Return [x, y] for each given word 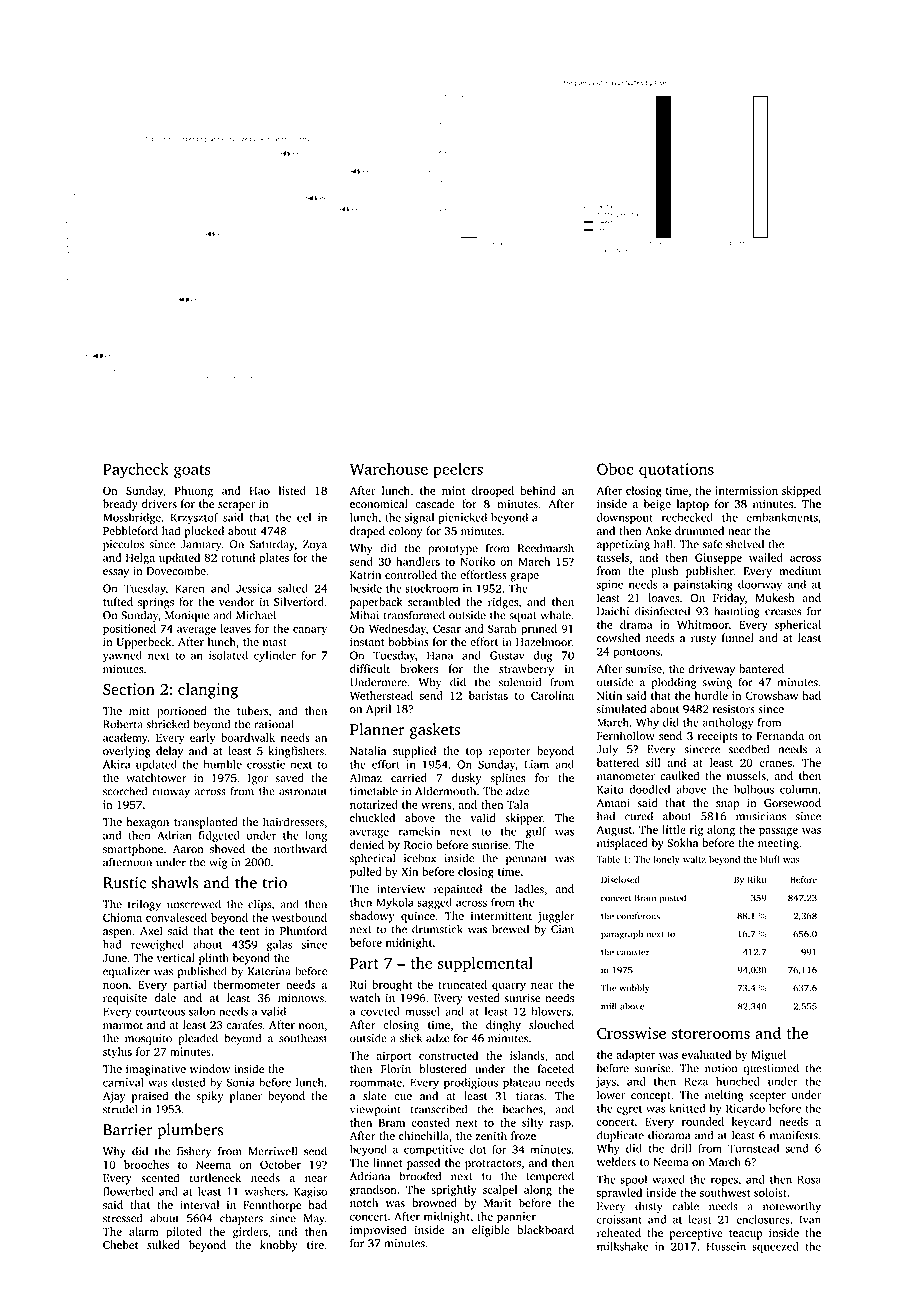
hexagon [147, 823]
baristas [488, 695]
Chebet [120, 1245]
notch [364, 1203]
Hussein [726, 1246]
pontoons [636, 653]
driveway [711, 670]
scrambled [434, 602]
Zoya [315, 545]
